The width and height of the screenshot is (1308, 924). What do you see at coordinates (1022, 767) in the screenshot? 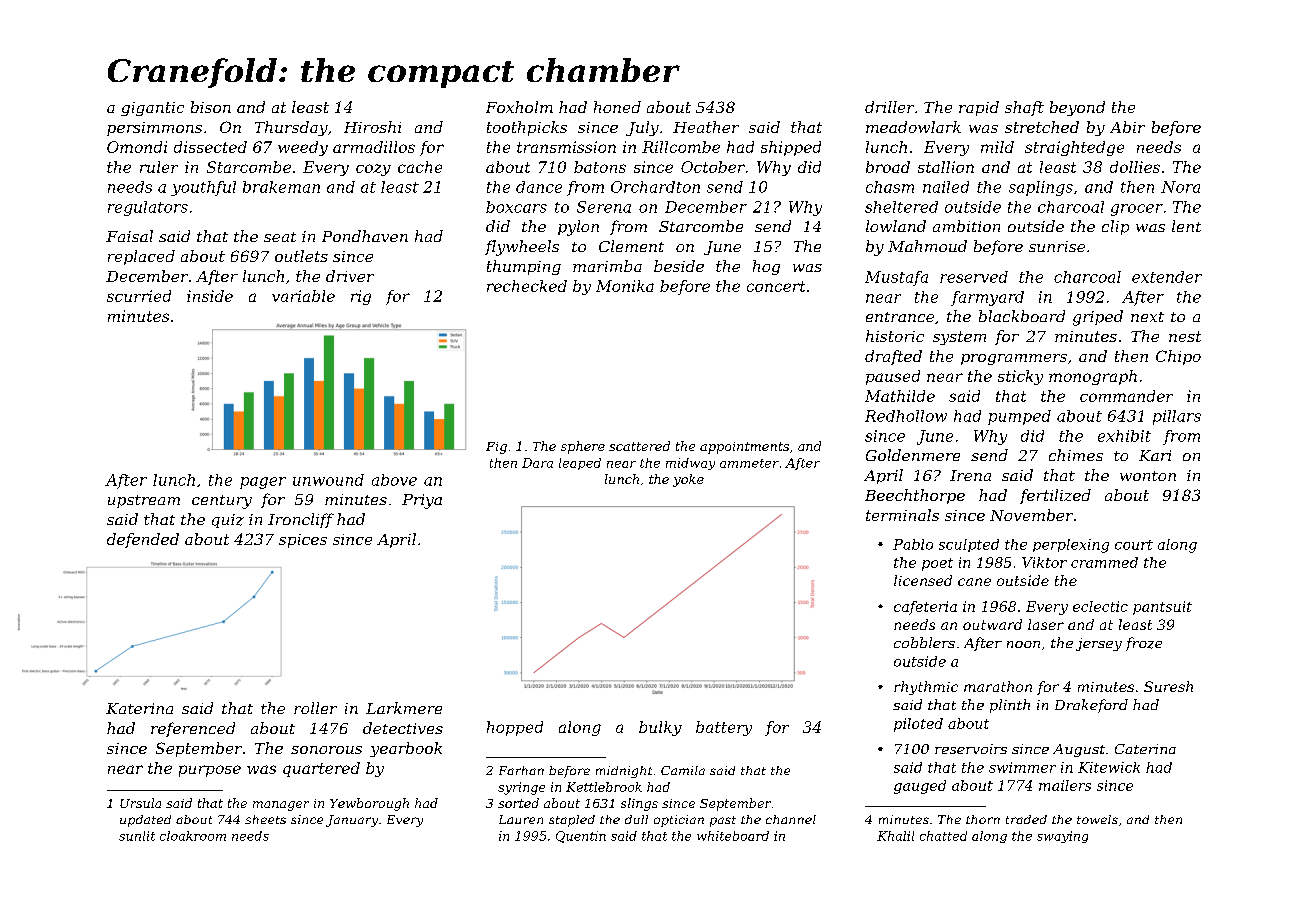
I see `swimmer` at bounding box center [1022, 767].
